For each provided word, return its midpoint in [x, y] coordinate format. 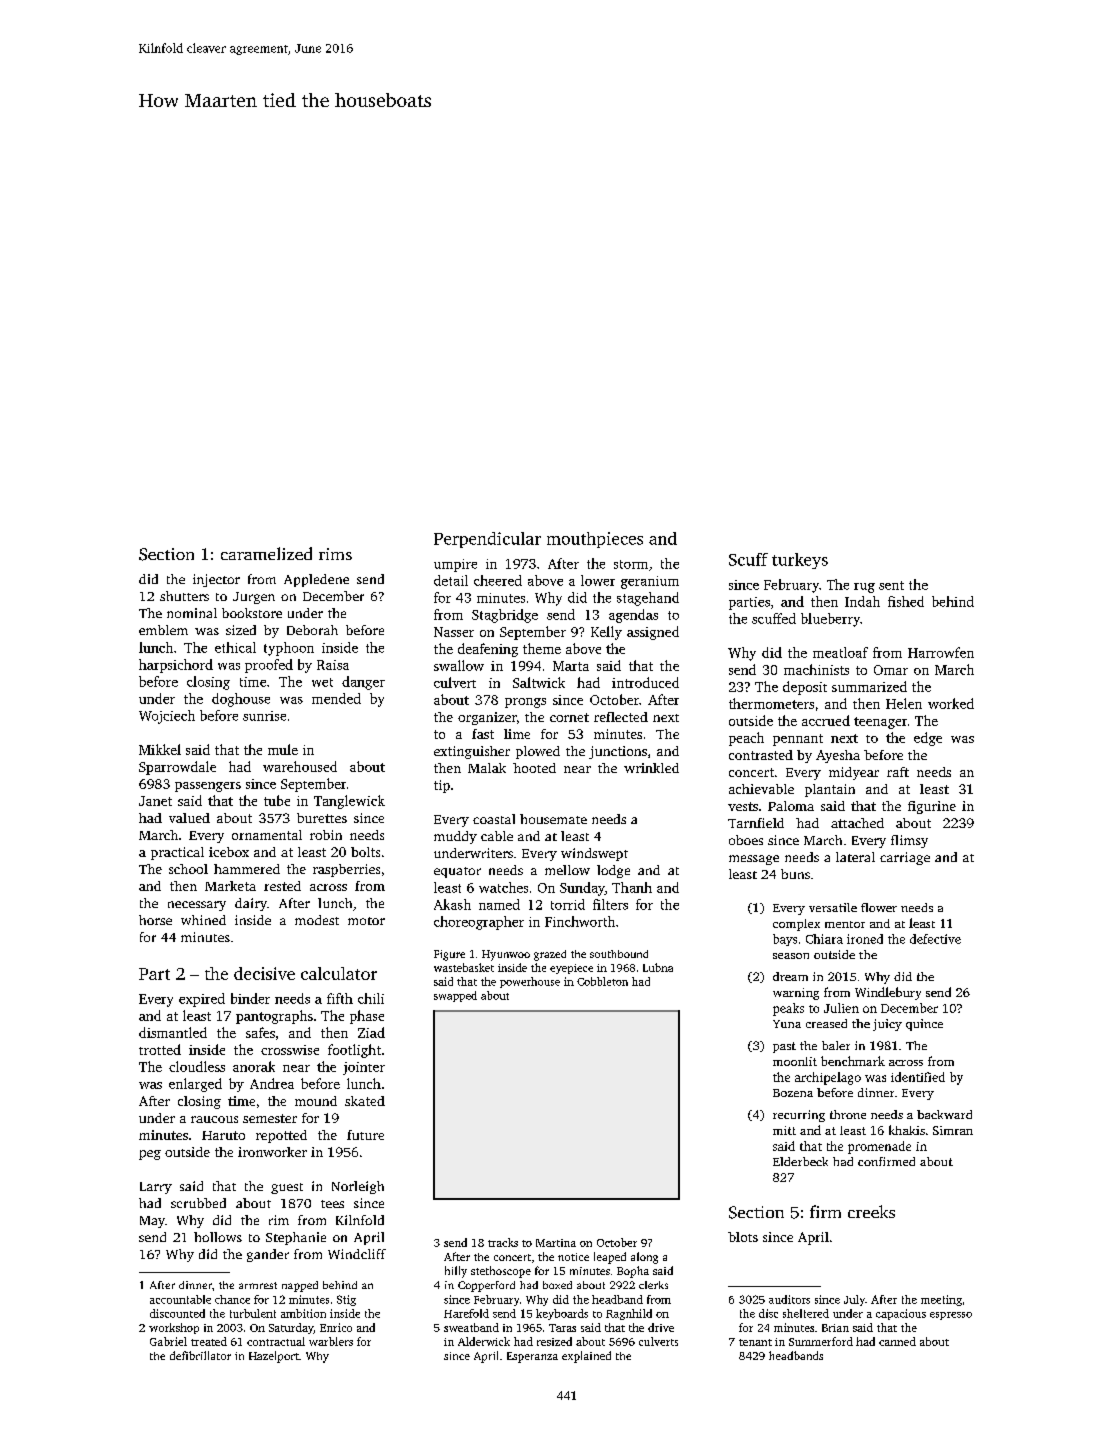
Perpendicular [487, 540]
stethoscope [501, 1272]
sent [891, 585]
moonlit [795, 1061]
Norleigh [358, 1187]
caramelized [266, 553]
